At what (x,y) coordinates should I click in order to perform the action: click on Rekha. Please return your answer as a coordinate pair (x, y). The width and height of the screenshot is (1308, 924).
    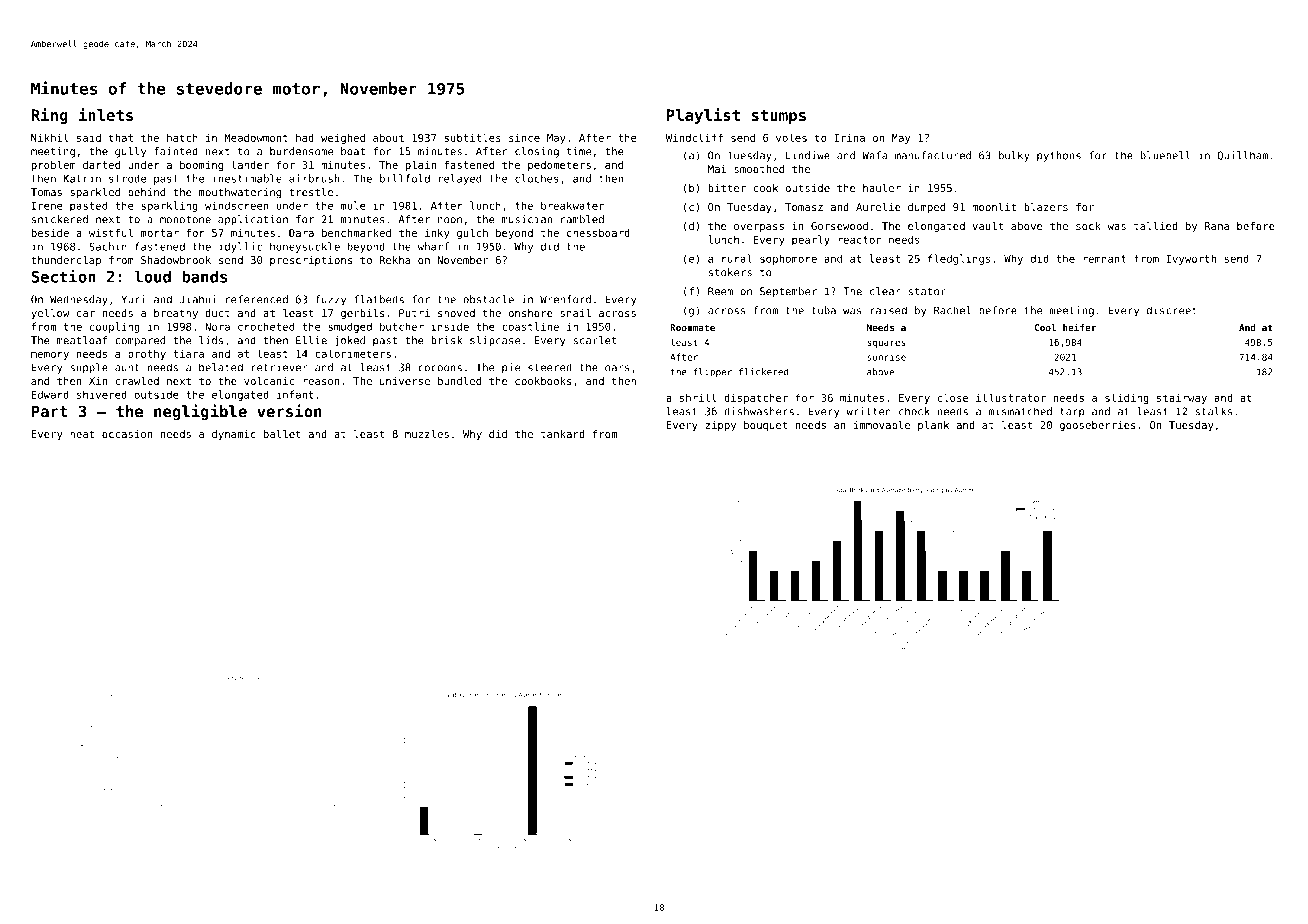
    Looking at the image, I should click on (395, 260).
